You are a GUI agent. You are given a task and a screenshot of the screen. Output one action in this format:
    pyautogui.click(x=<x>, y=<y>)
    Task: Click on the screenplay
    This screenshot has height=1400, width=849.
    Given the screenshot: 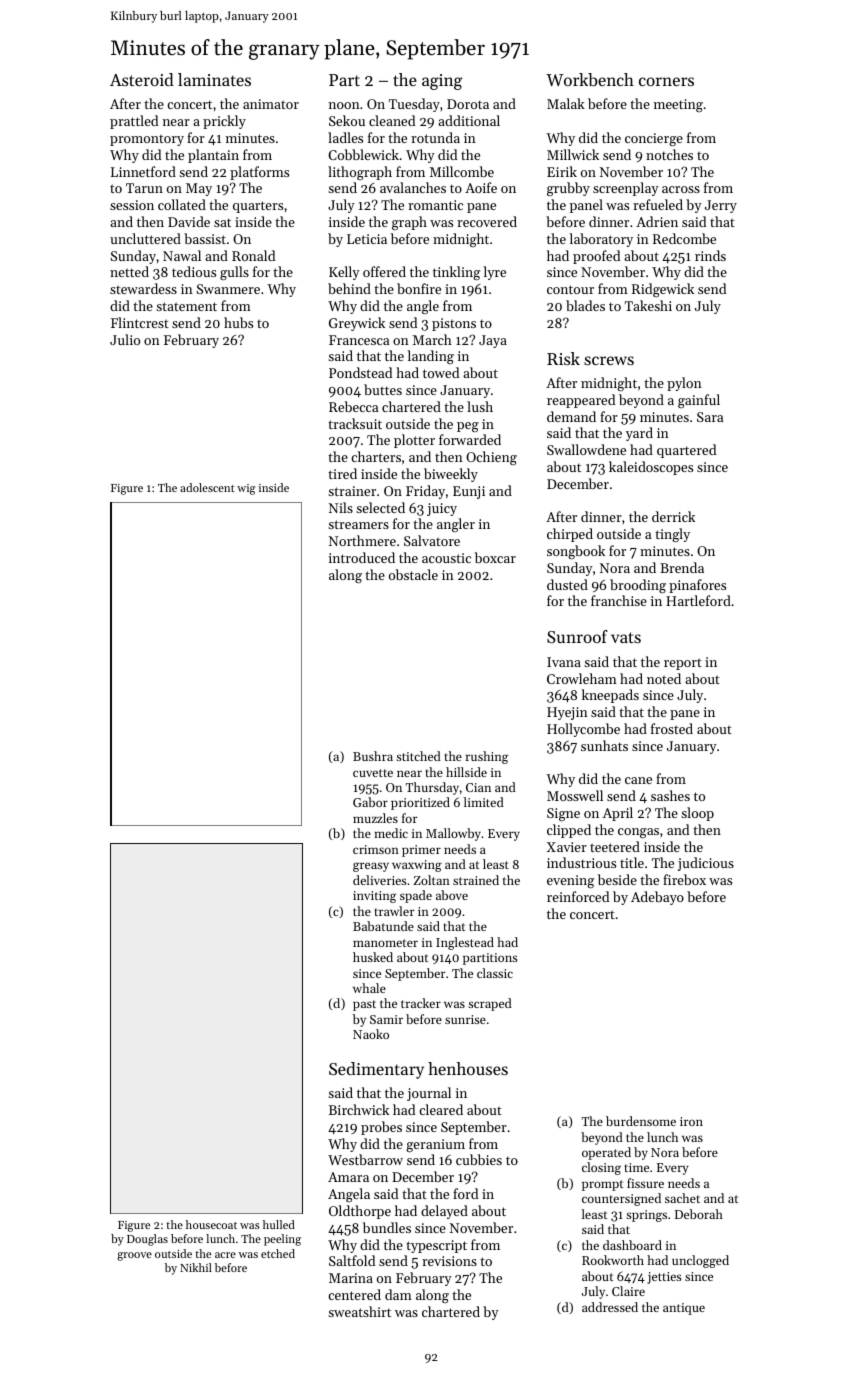 What is the action you would take?
    pyautogui.click(x=626, y=189)
